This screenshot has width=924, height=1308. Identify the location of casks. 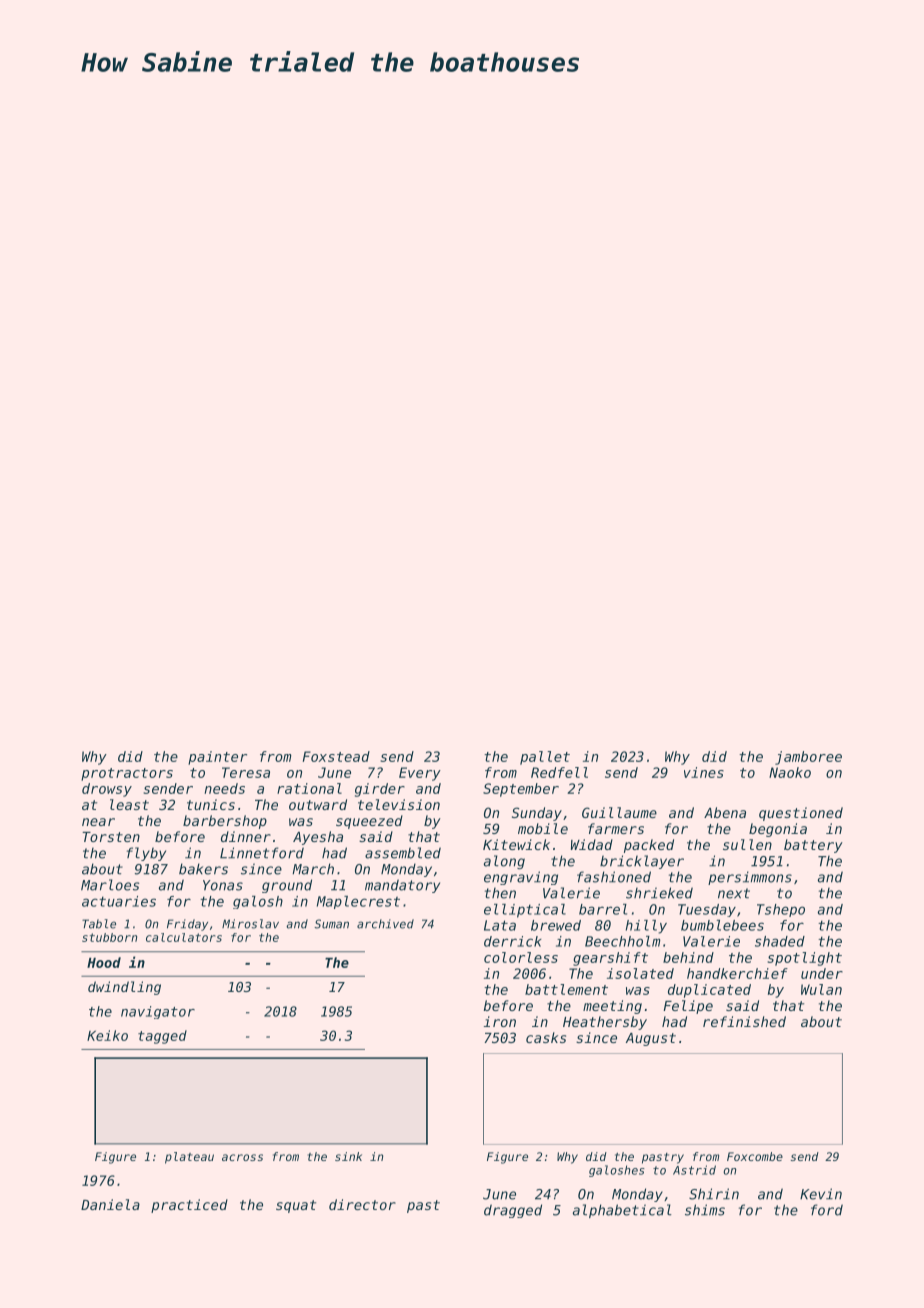
(546, 1037).
